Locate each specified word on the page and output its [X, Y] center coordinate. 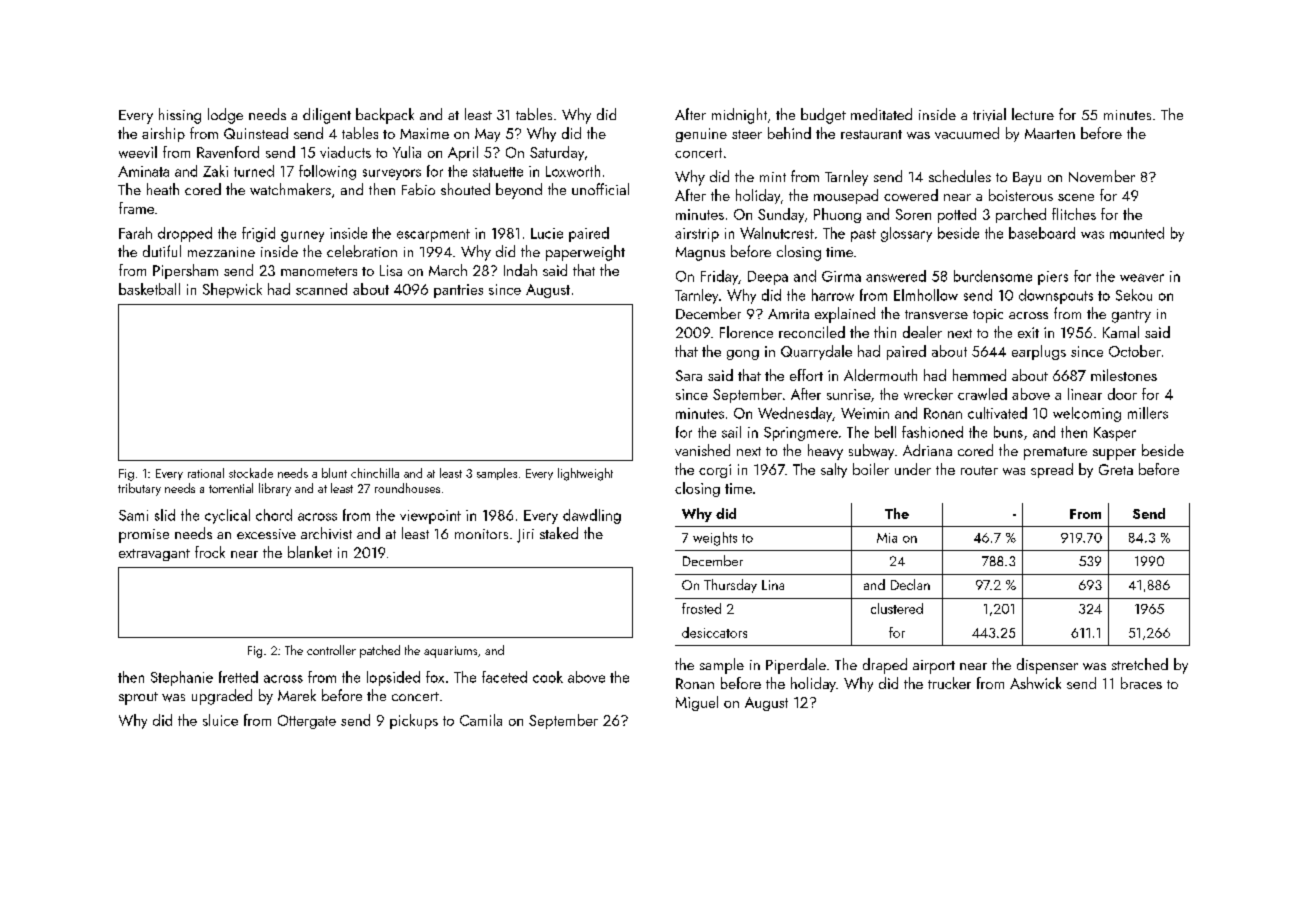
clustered [897, 608]
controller [331, 650]
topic [988, 316]
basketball [149, 289]
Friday [719, 277]
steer [747, 134]
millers [1148, 413]
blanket [310, 552]
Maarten [1050, 133]
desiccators [714, 632]
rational [206, 473]
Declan [910, 584]
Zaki [215, 171]
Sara [689, 375]
